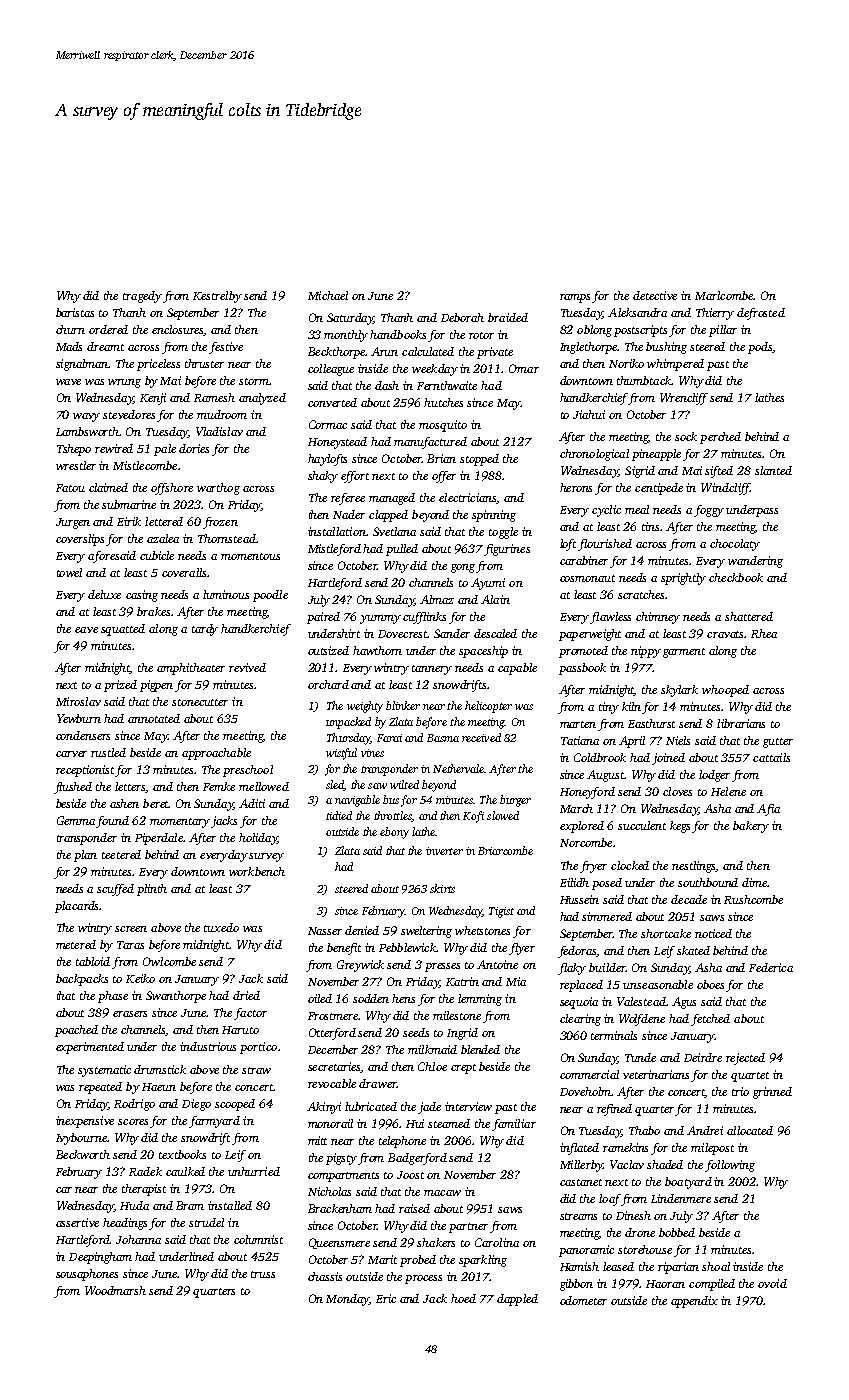 Image resolution: width=849 pixels, height=1400 pixels. What do you see at coordinates (497, 1242) in the image?
I see `Carolina` at bounding box center [497, 1242].
